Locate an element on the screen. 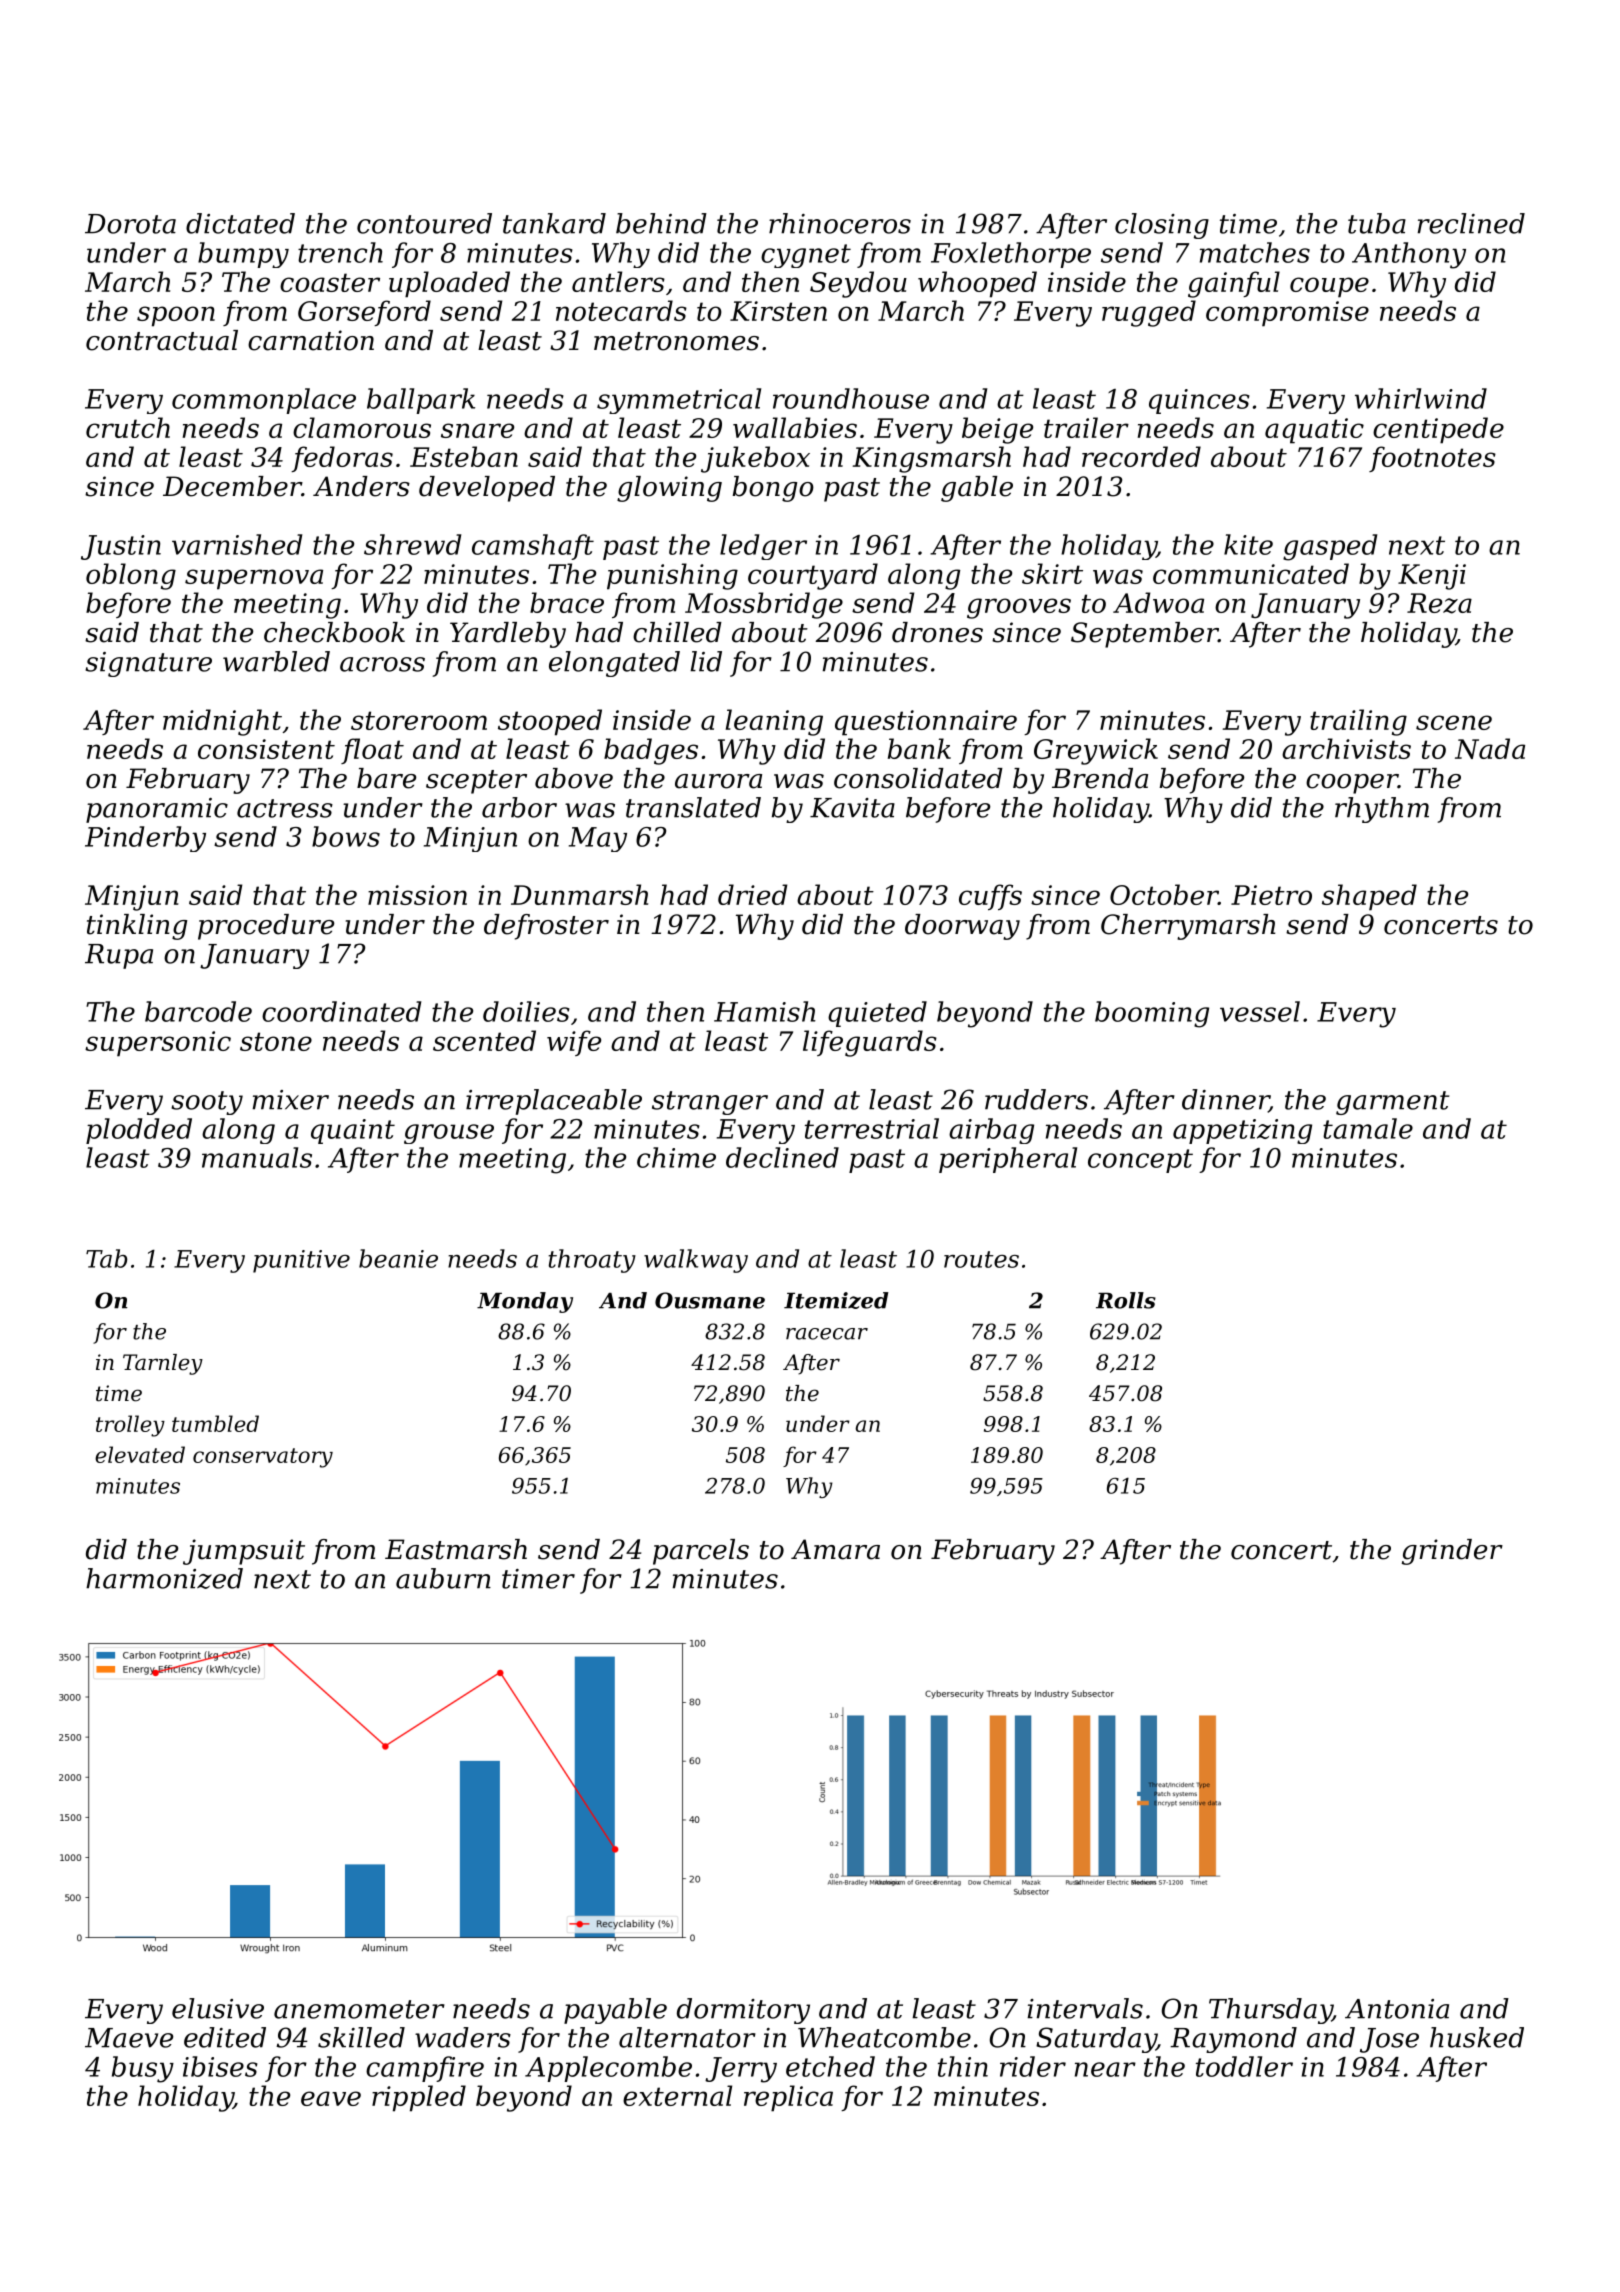  Anthony is located at coordinates (1409, 255).
